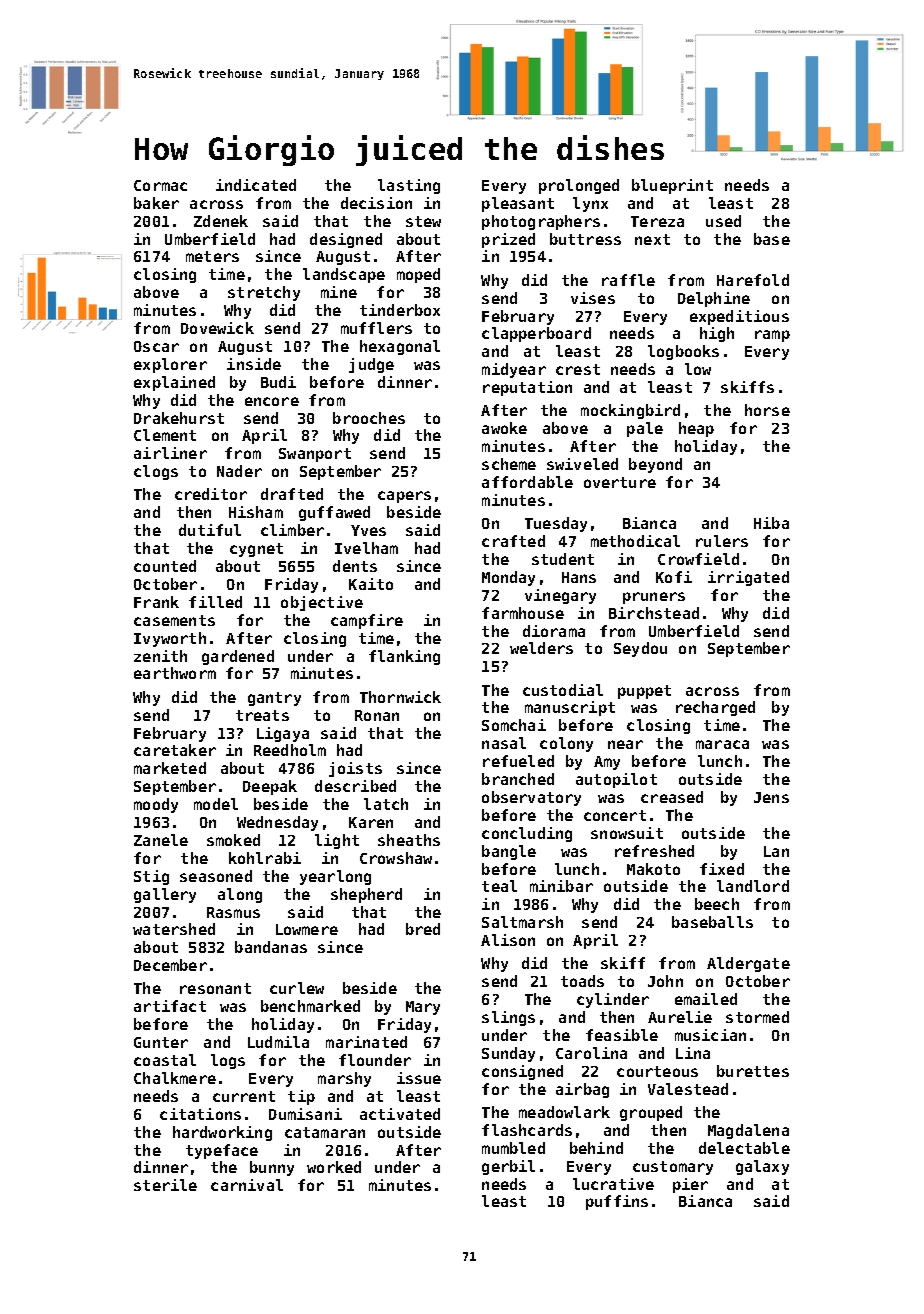 This document has width=924, height=1314. I want to click on sterile, so click(165, 1185).
